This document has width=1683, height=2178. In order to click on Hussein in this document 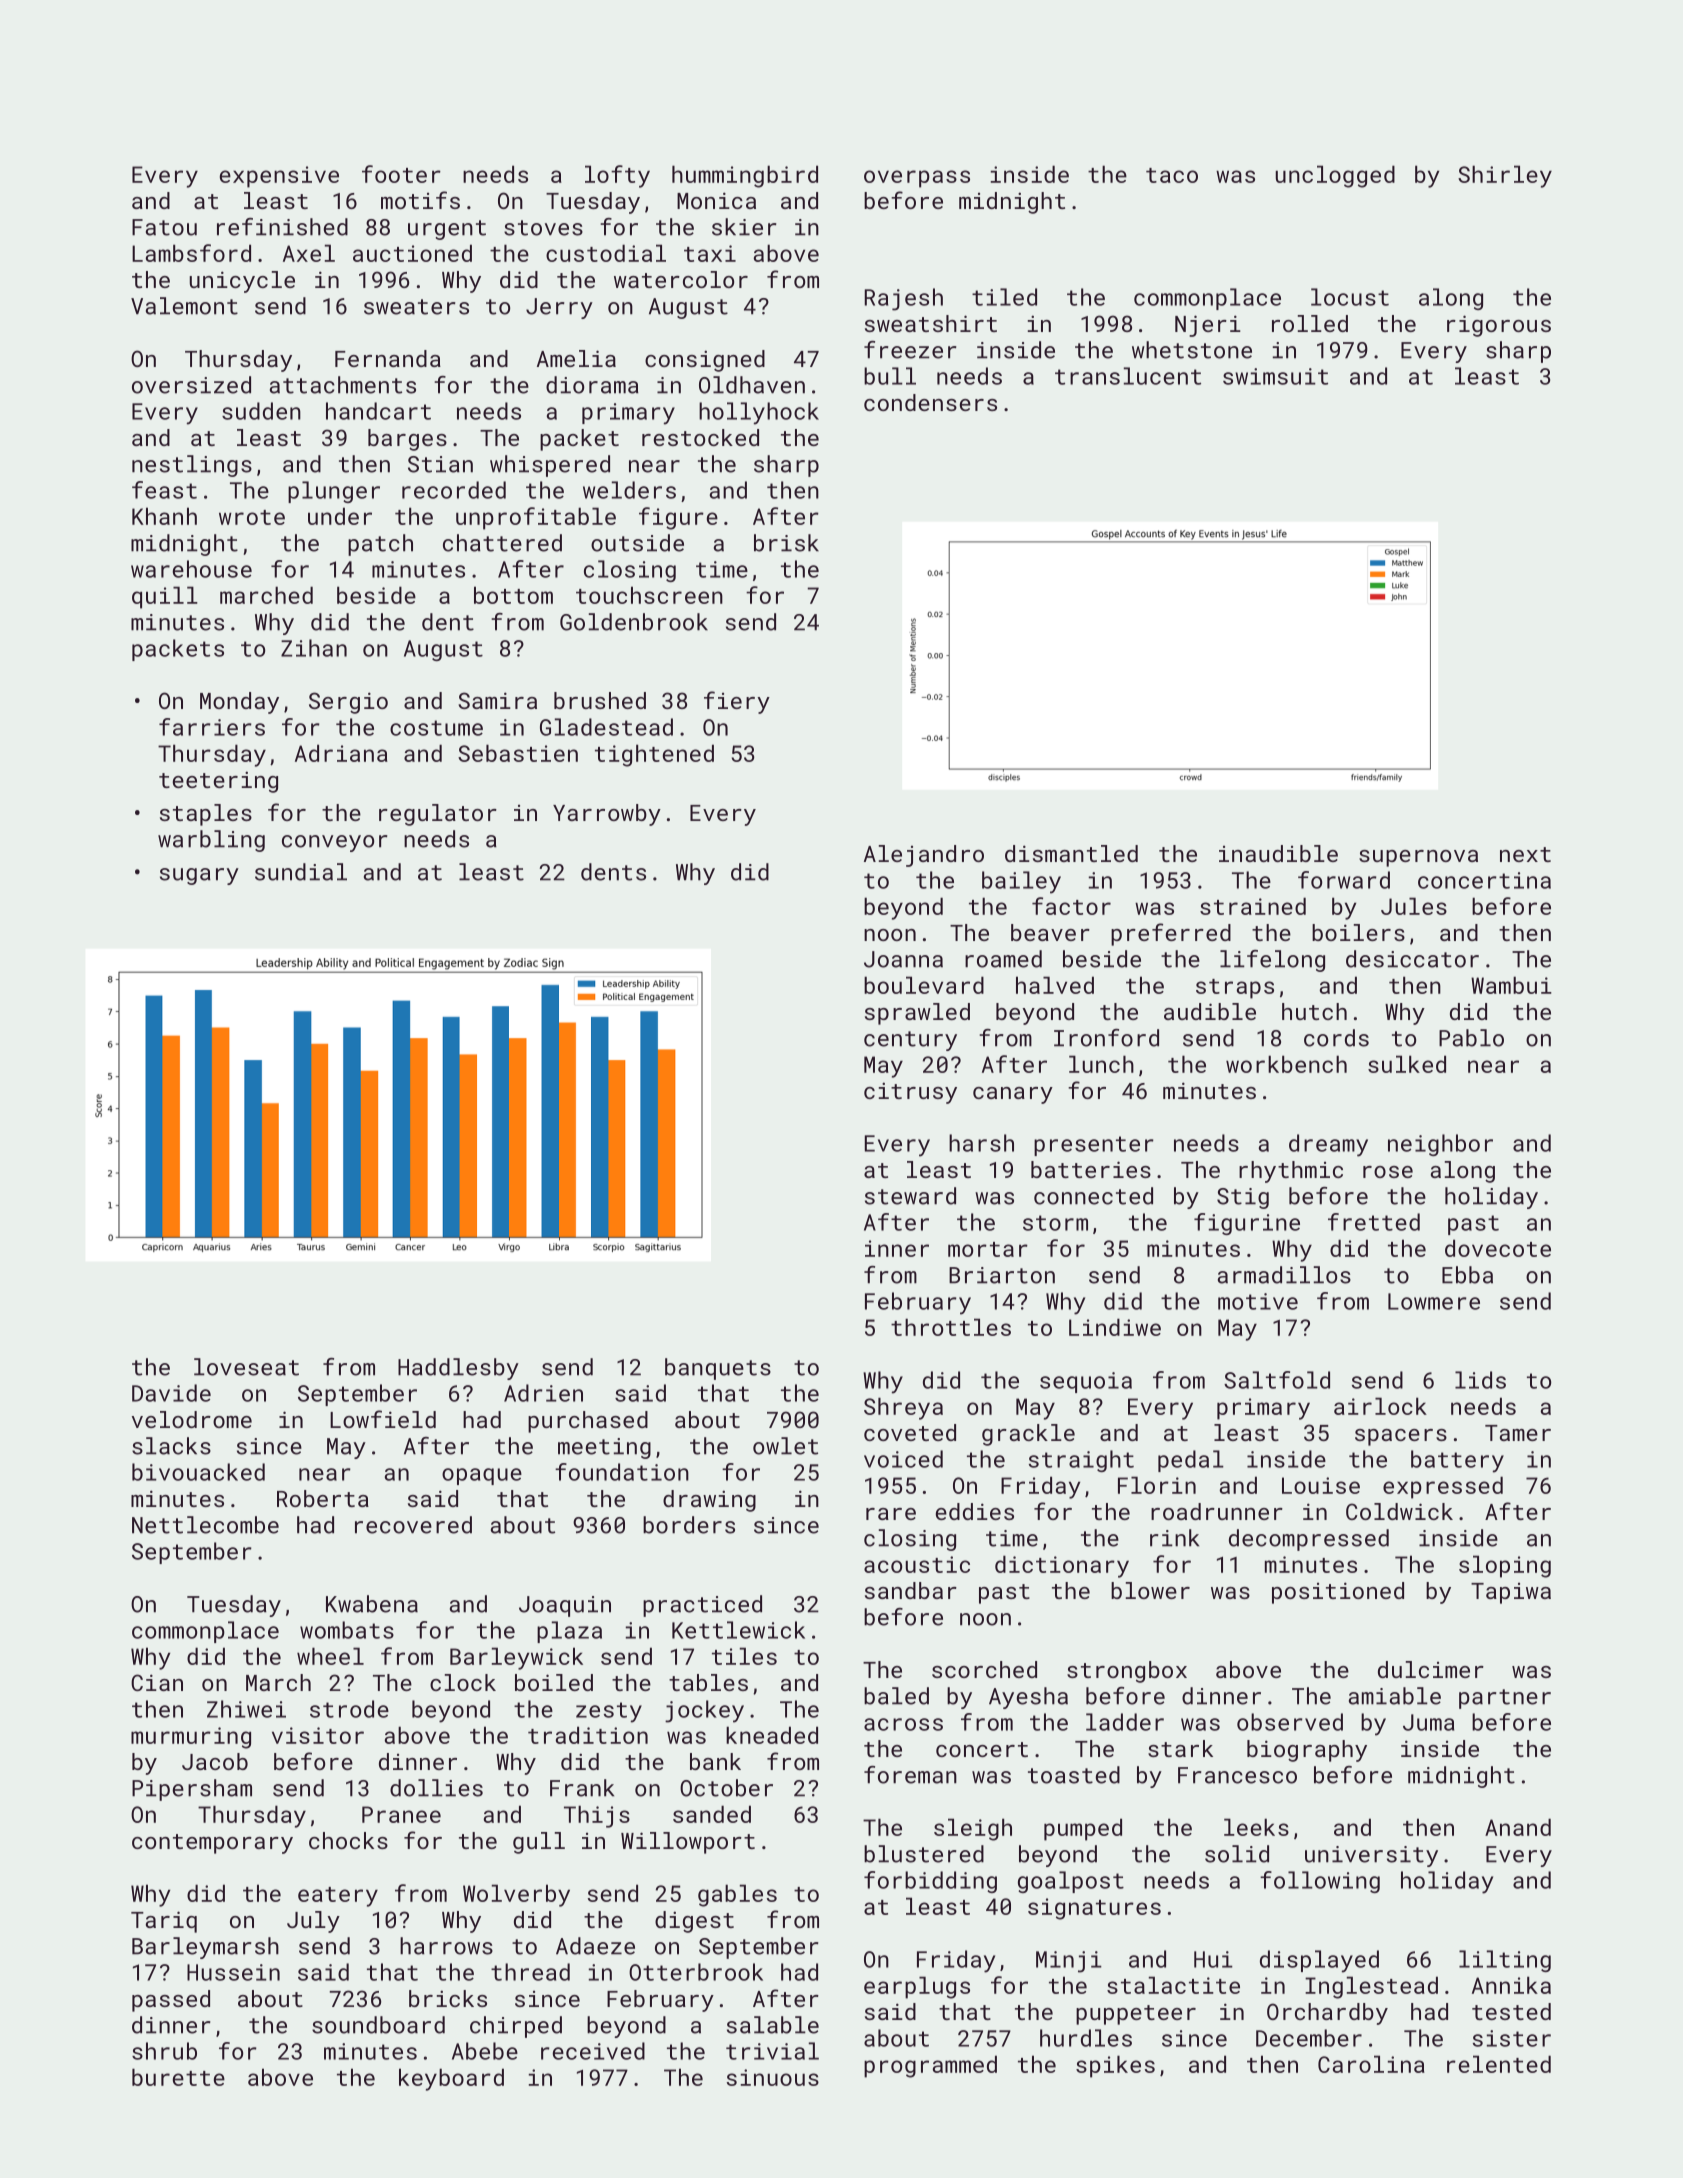, I will do `click(233, 1972)`.
